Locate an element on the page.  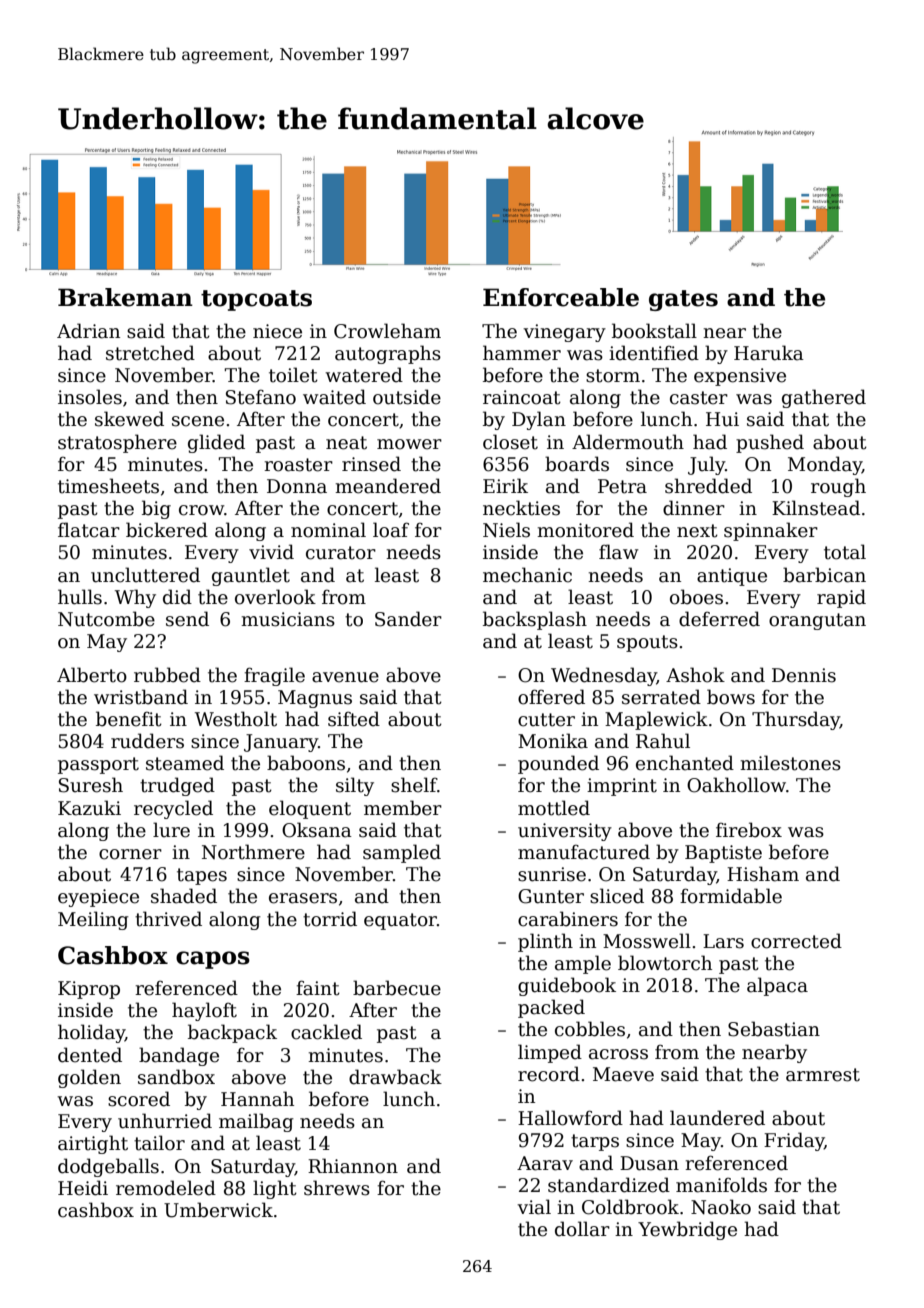
shelf is located at coordinates (414, 785).
